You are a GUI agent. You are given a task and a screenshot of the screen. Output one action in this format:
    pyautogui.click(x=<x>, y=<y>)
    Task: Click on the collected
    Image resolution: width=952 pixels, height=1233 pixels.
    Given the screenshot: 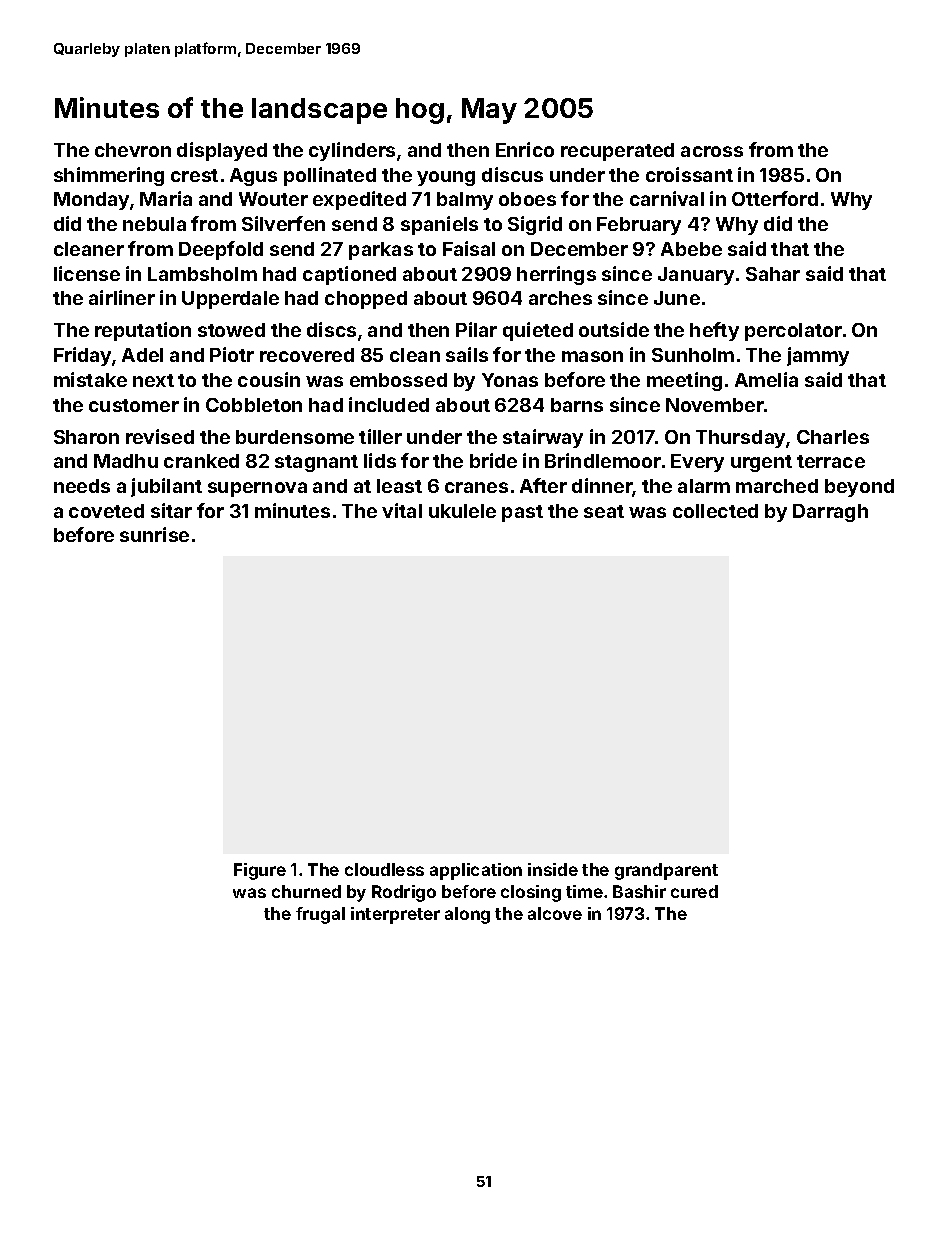 What is the action you would take?
    pyautogui.click(x=715, y=511)
